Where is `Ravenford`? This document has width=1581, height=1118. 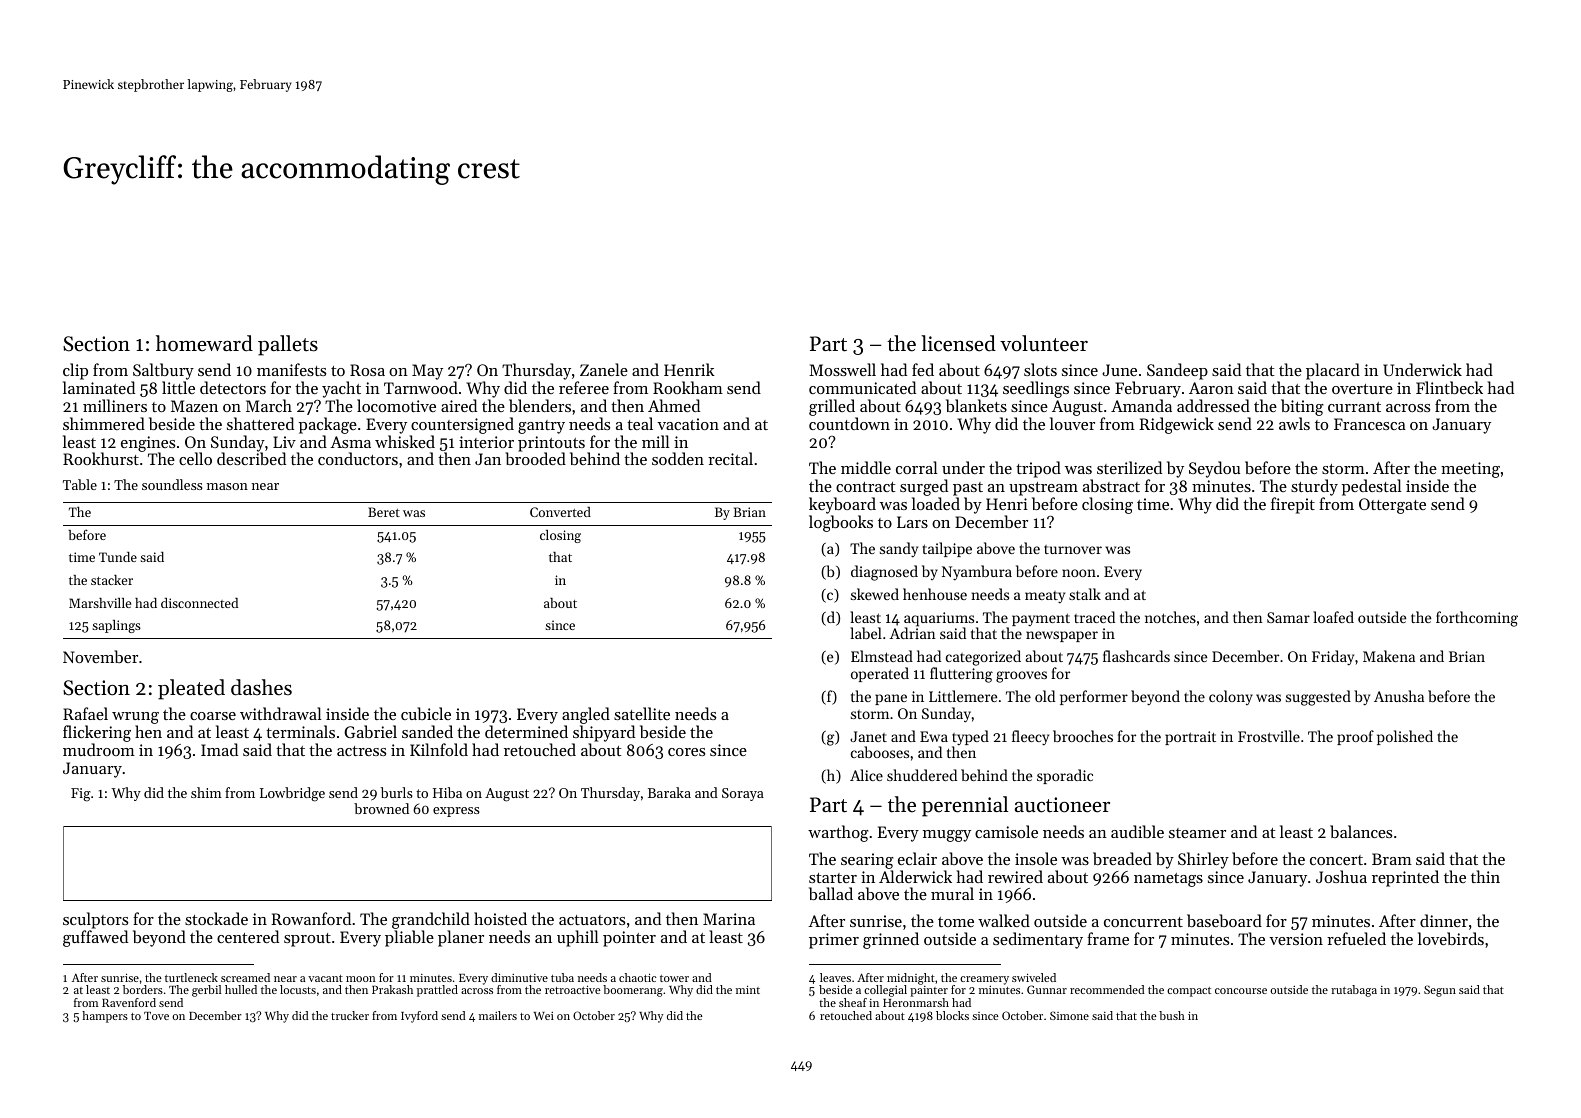 Ravenford is located at coordinates (129, 1002).
